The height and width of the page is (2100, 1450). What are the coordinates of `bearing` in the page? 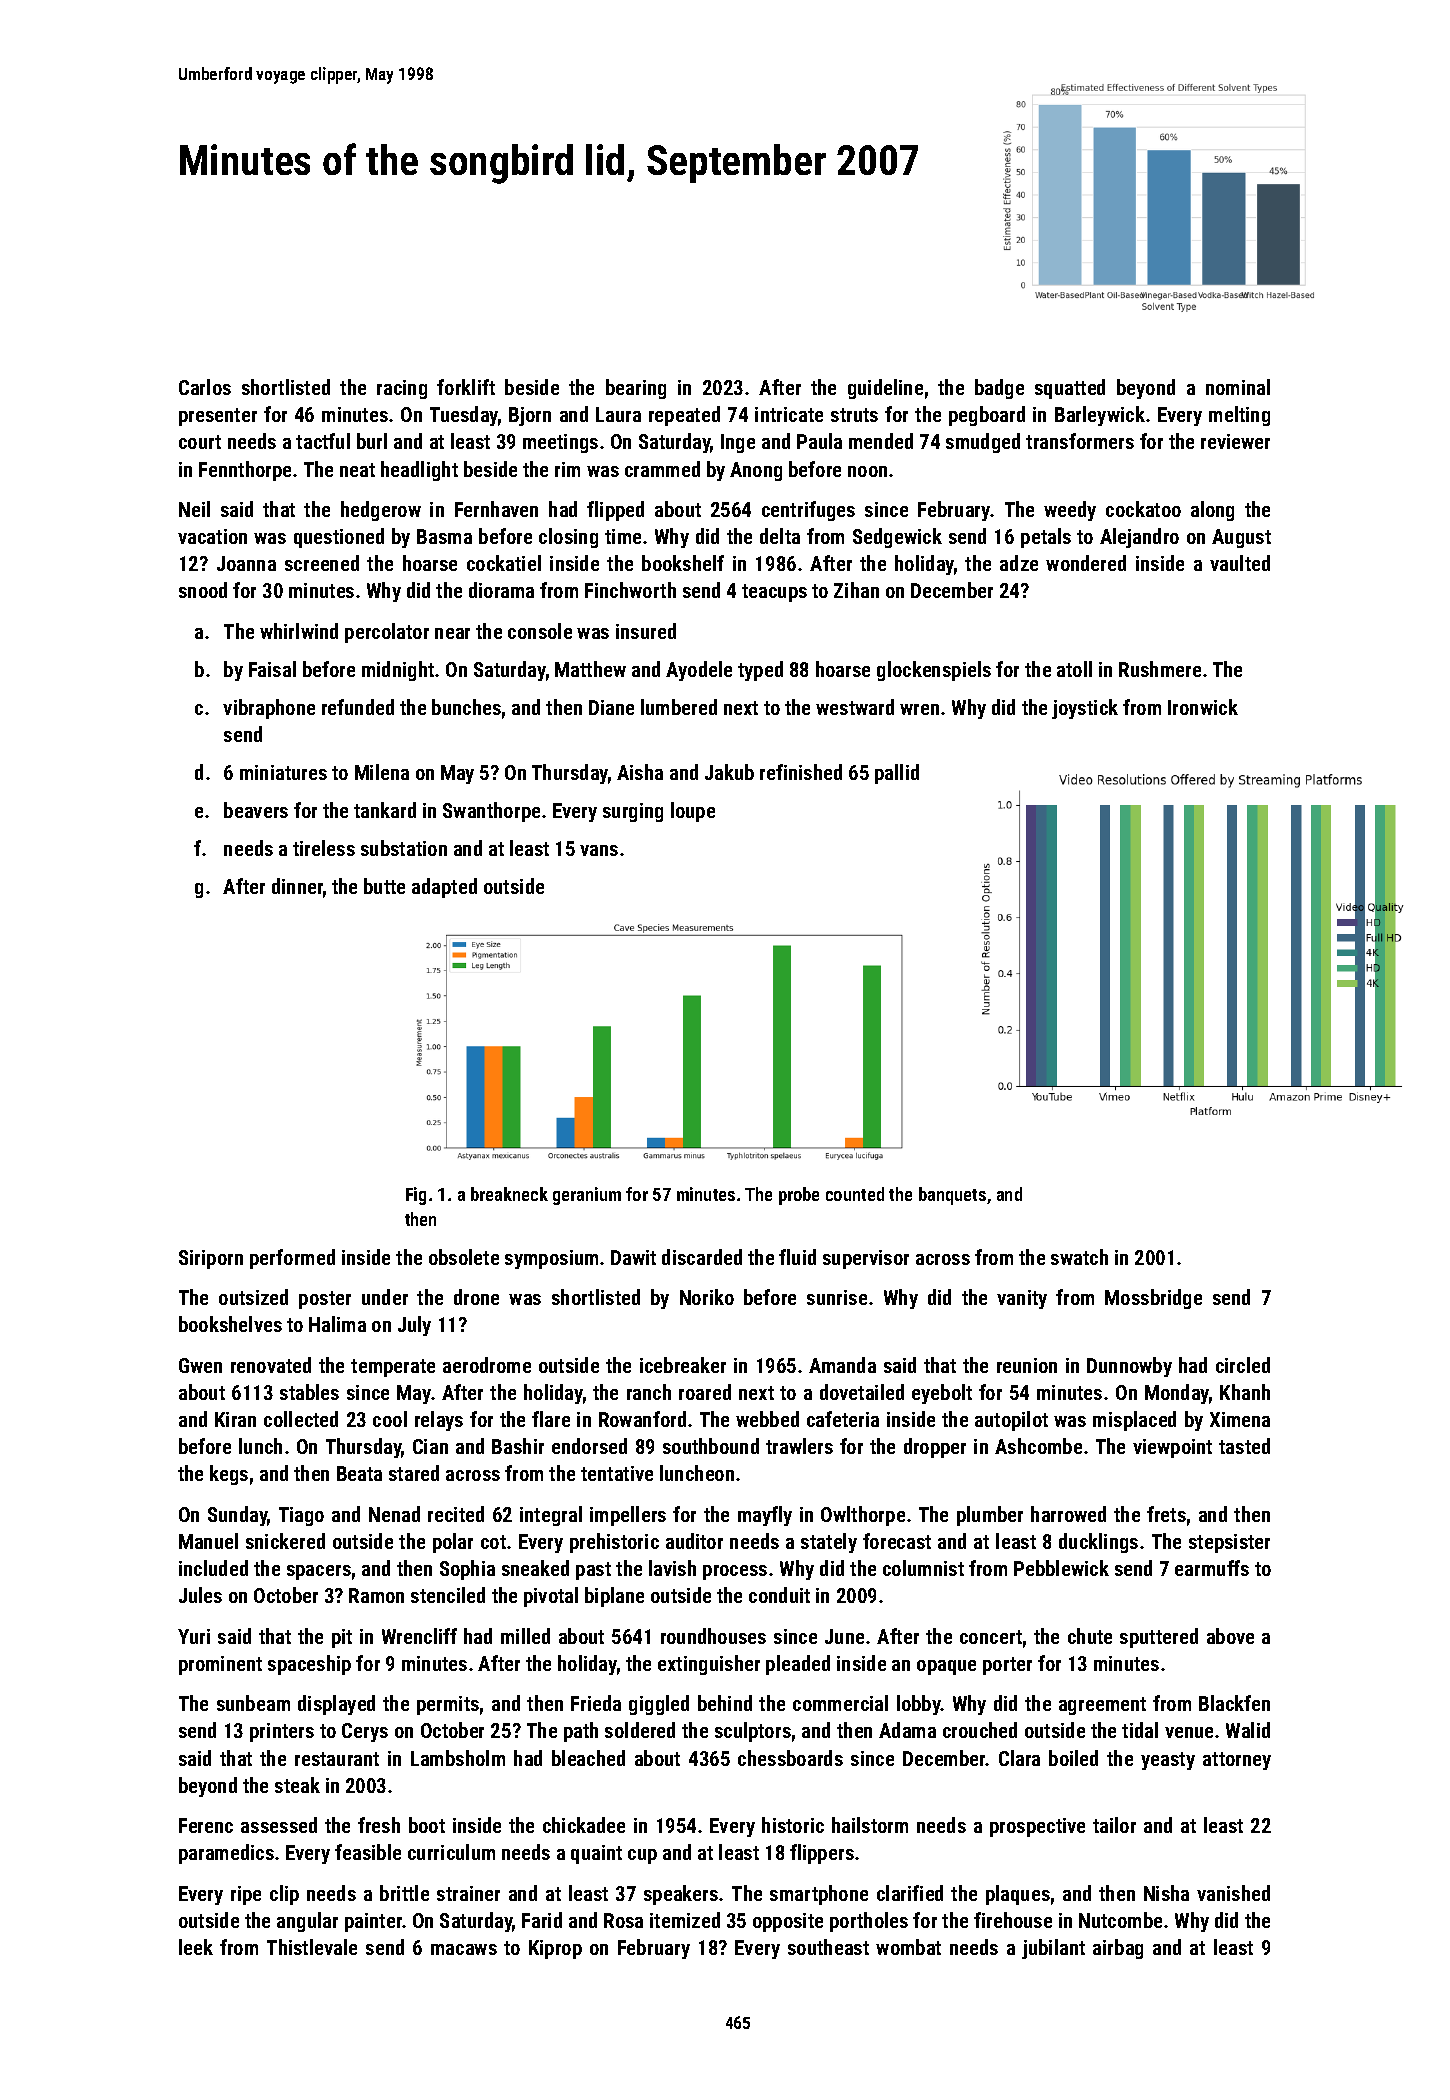 It's located at (636, 389).
